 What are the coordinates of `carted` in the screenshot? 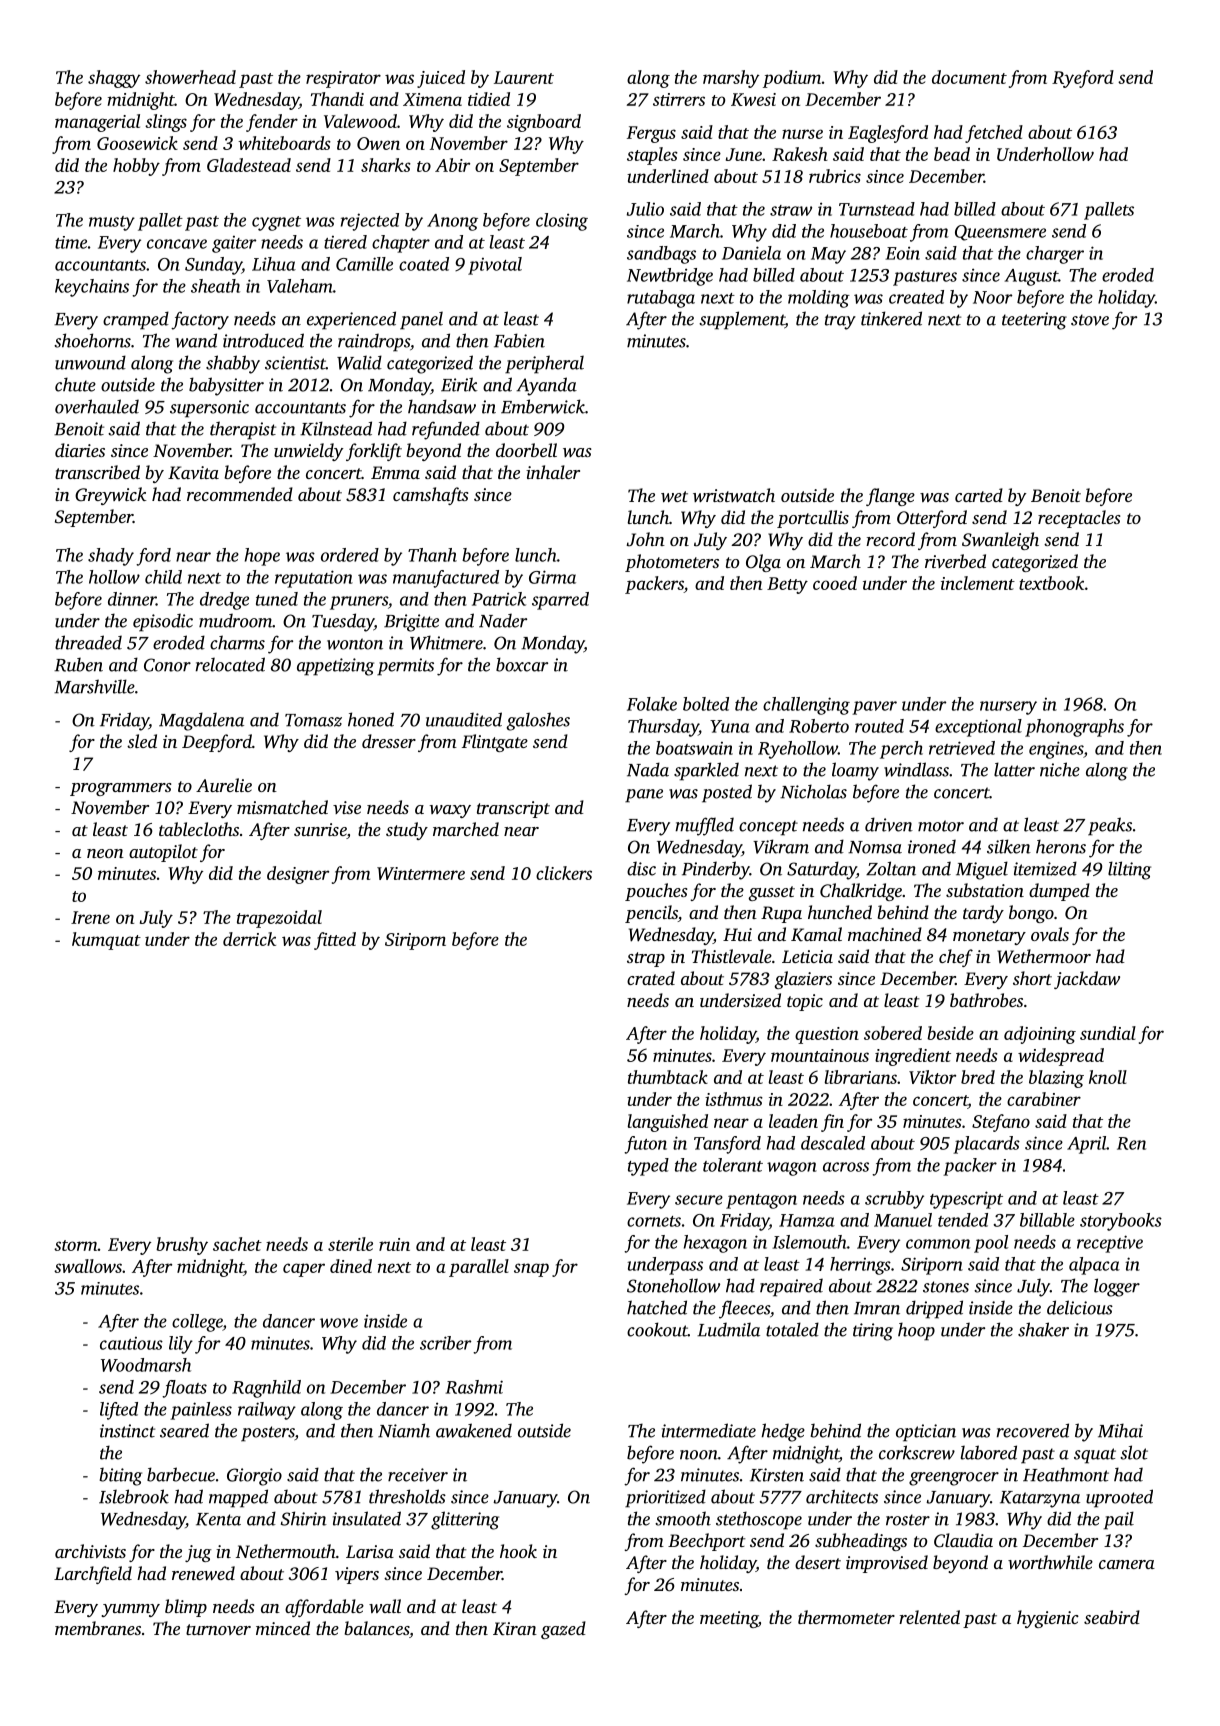 It's located at (979, 495).
